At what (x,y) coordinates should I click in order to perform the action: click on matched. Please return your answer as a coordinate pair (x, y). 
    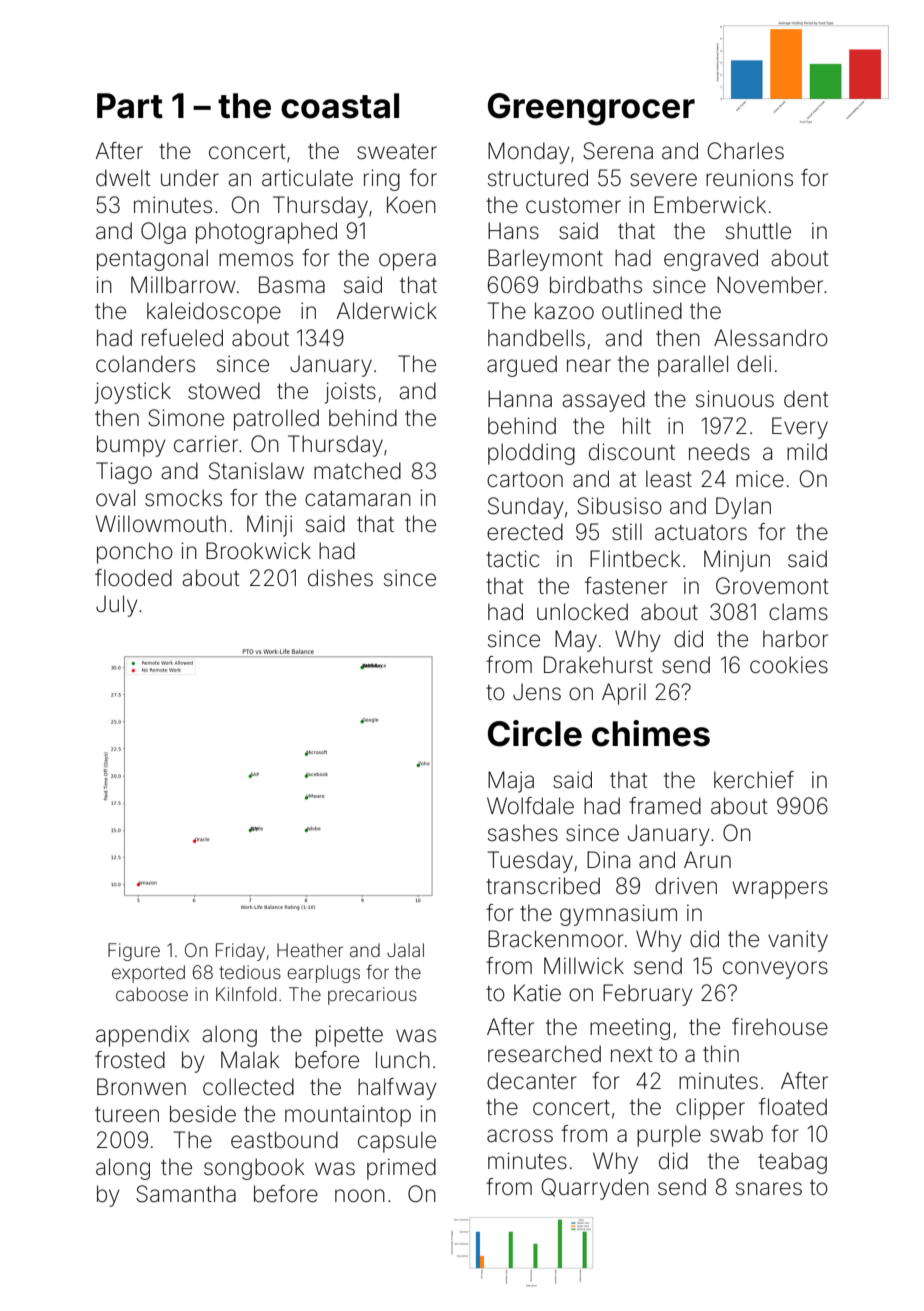
    Looking at the image, I should click on (357, 471).
